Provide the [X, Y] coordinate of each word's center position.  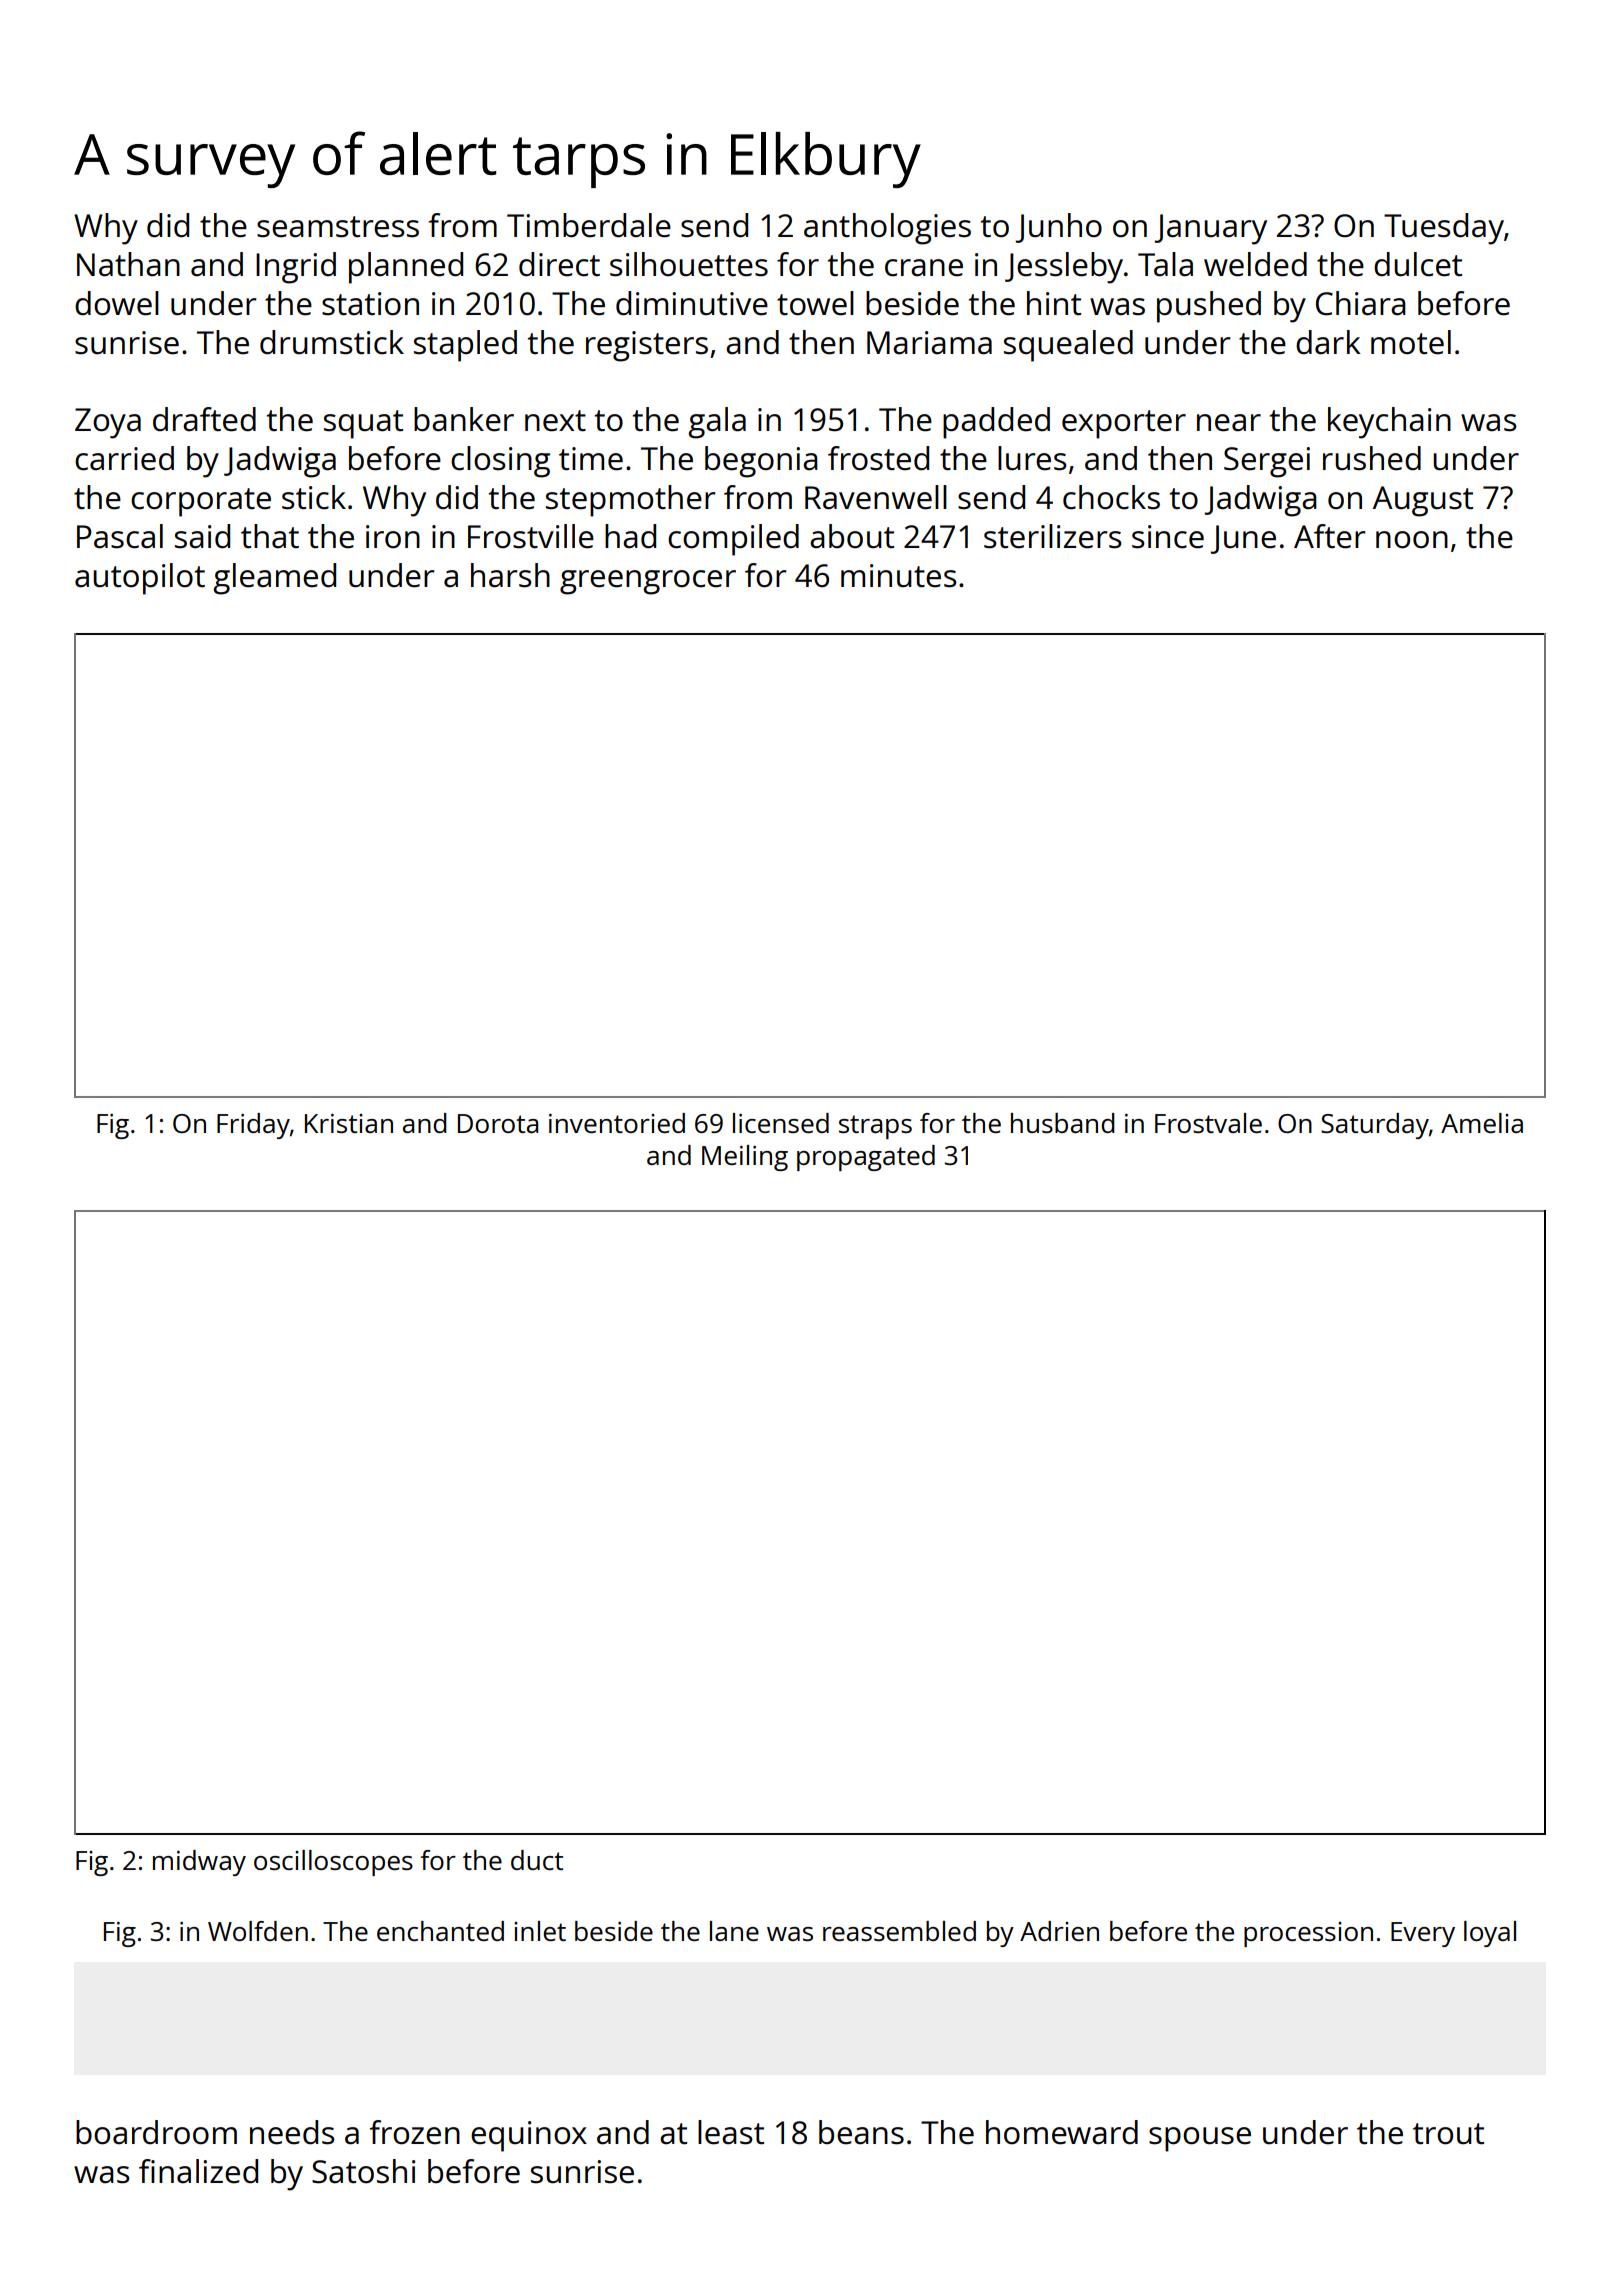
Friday [253, 1126]
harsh [510, 575]
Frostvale [1208, 1123]
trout [1448, 2134]
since [1168, 537]
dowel [117, 303]
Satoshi [363, 2171]
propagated [866, 1158]
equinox [529, 2136]
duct [537, 1860]
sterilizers [1053, 536]
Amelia [1482, 1123]
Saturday [1375, 1126]
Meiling [745, 1158]
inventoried [617, 1123]
